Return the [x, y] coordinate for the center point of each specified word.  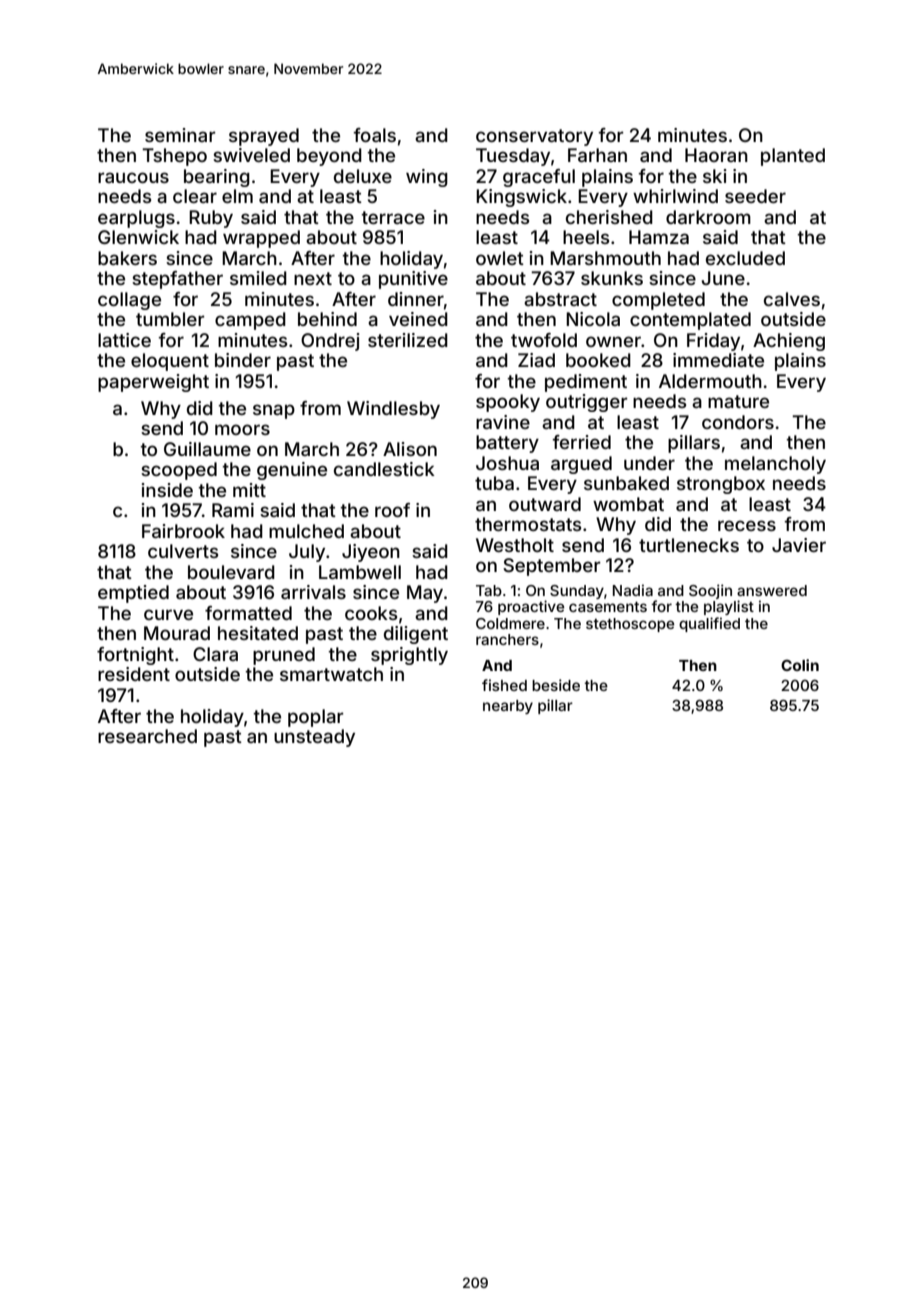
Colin [800, 665]
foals [375, 135]
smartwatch [331, 674]
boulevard [231, 572]
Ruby [211, 219]
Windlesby [393, 410]
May [425, 594]
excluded [745, 258]
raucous [133, 177]
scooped [179, 471]
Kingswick [521, 198]
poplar [315, 718]
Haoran [716, 155]
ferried [582, 442]
